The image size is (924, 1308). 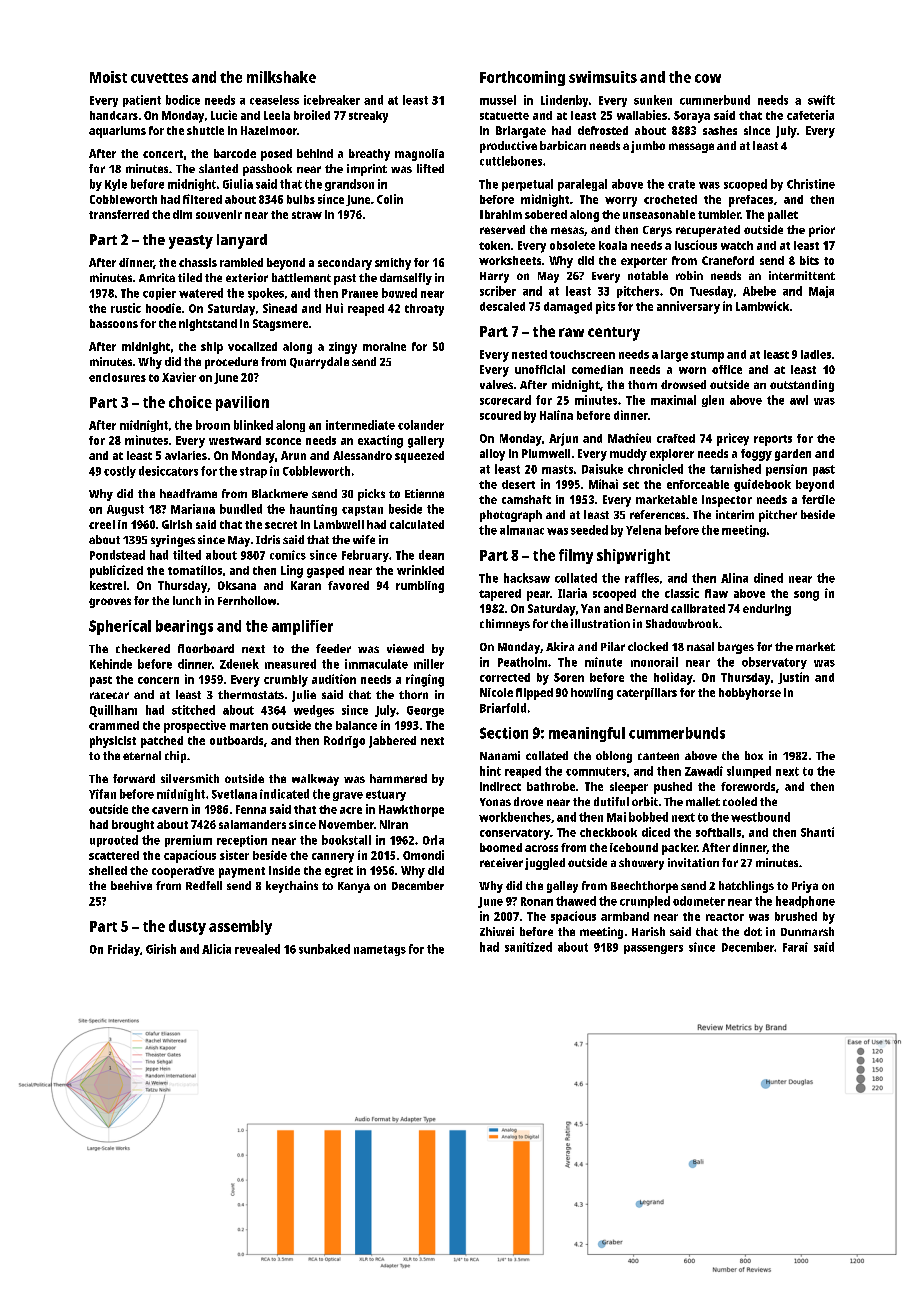 I want to click on Mariana, so click(x=193, y=509).
